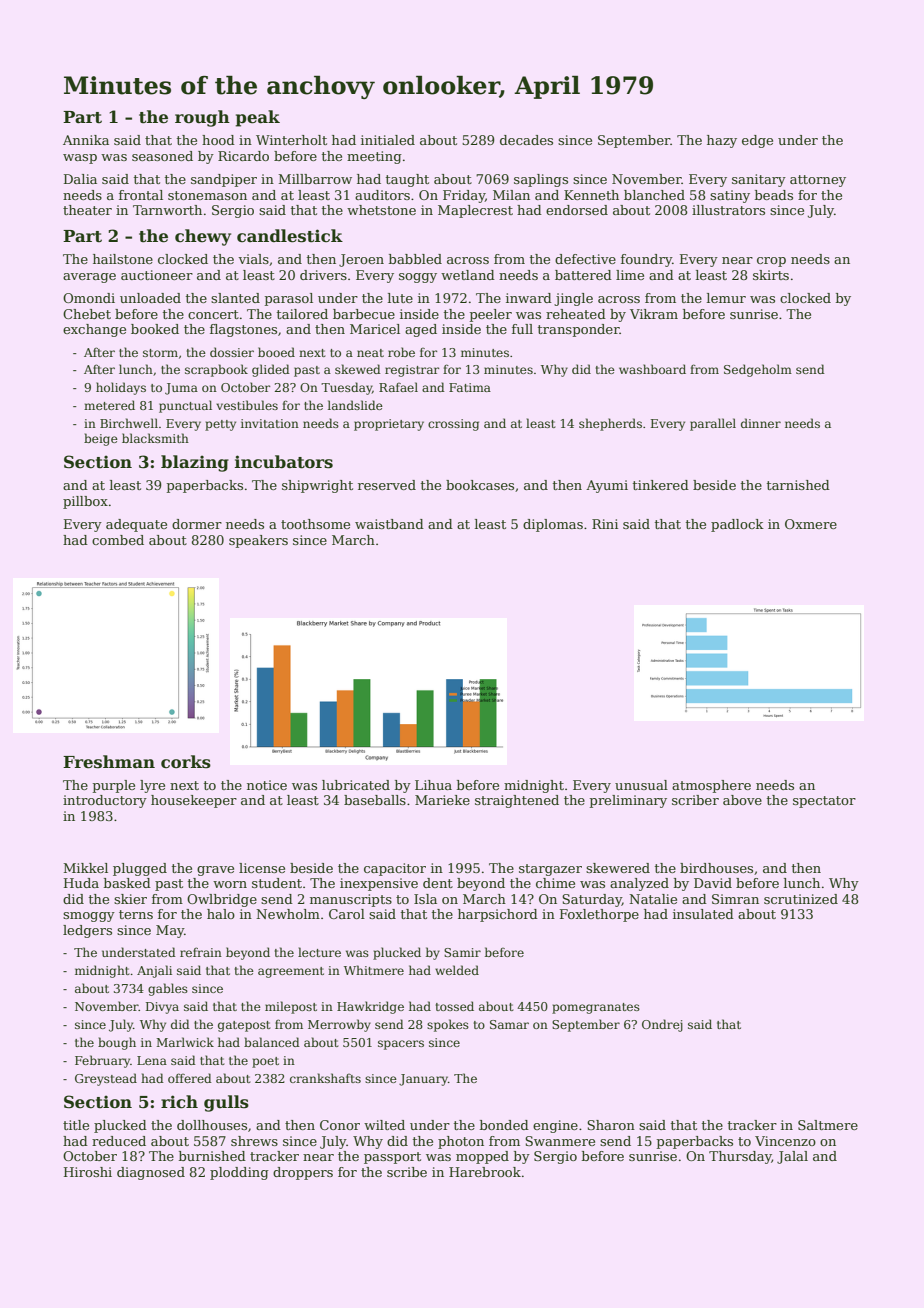 The height and width of the image is (1308, 924). What do you see at coordinates (105, 801) in the image?
I see `introductory` at bounding box center [105, 801].
